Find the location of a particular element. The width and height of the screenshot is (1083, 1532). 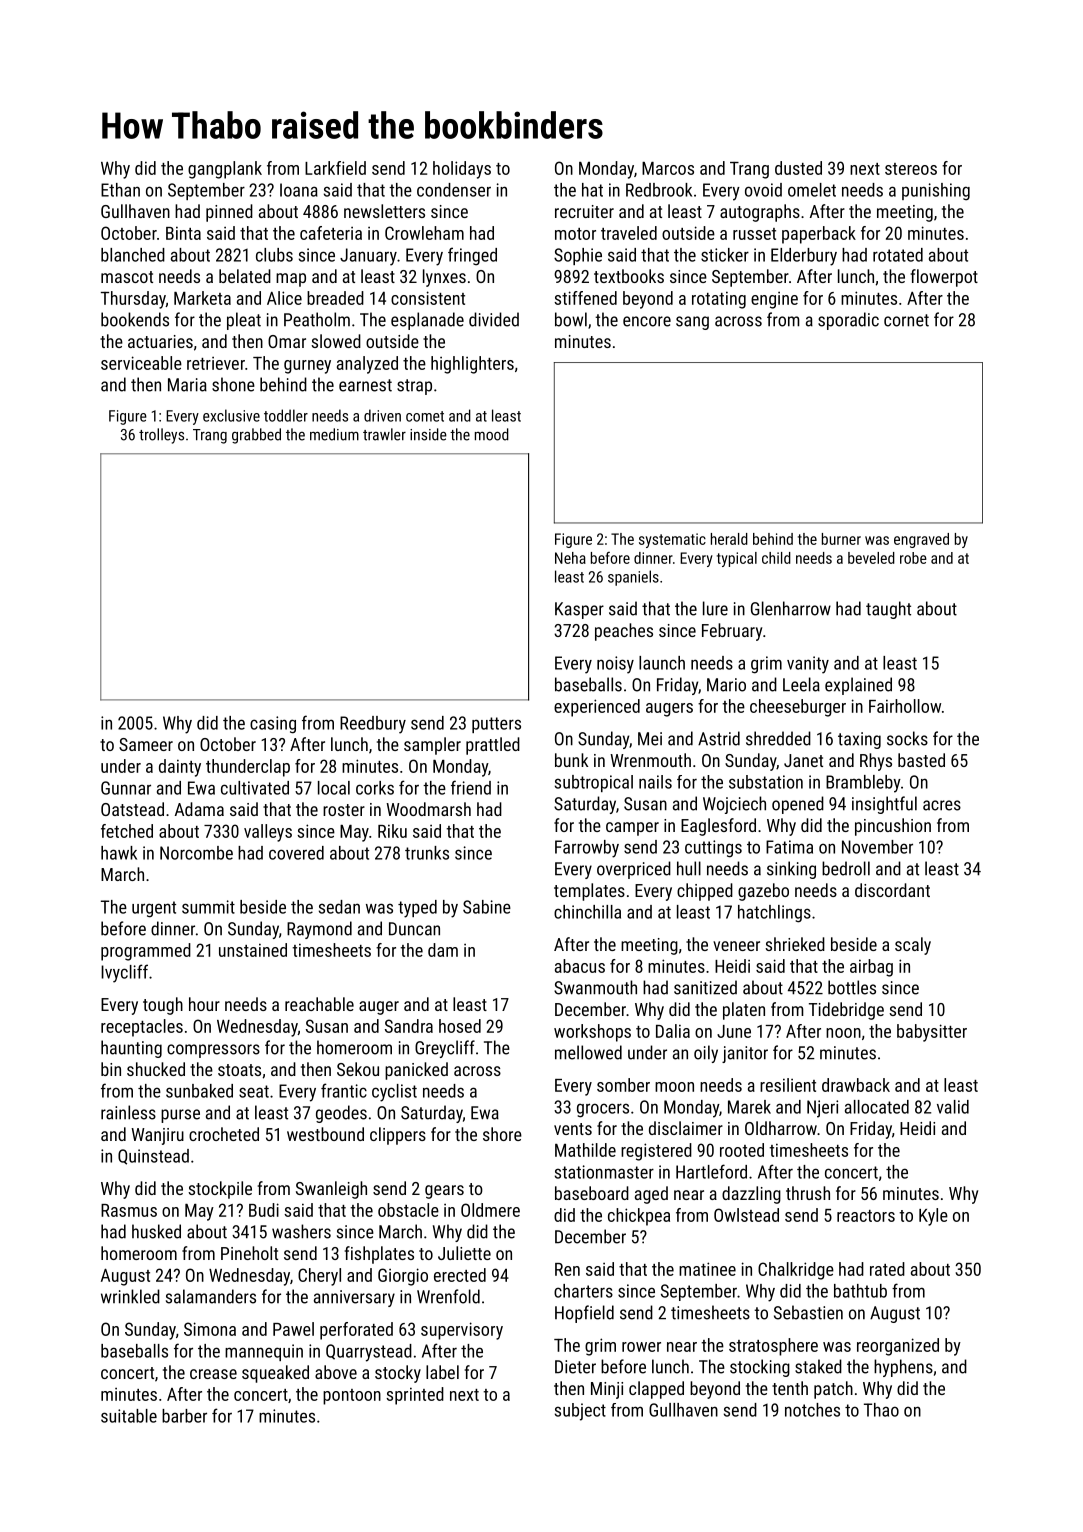

Swanmouth is located at coordinates (595, 987).
